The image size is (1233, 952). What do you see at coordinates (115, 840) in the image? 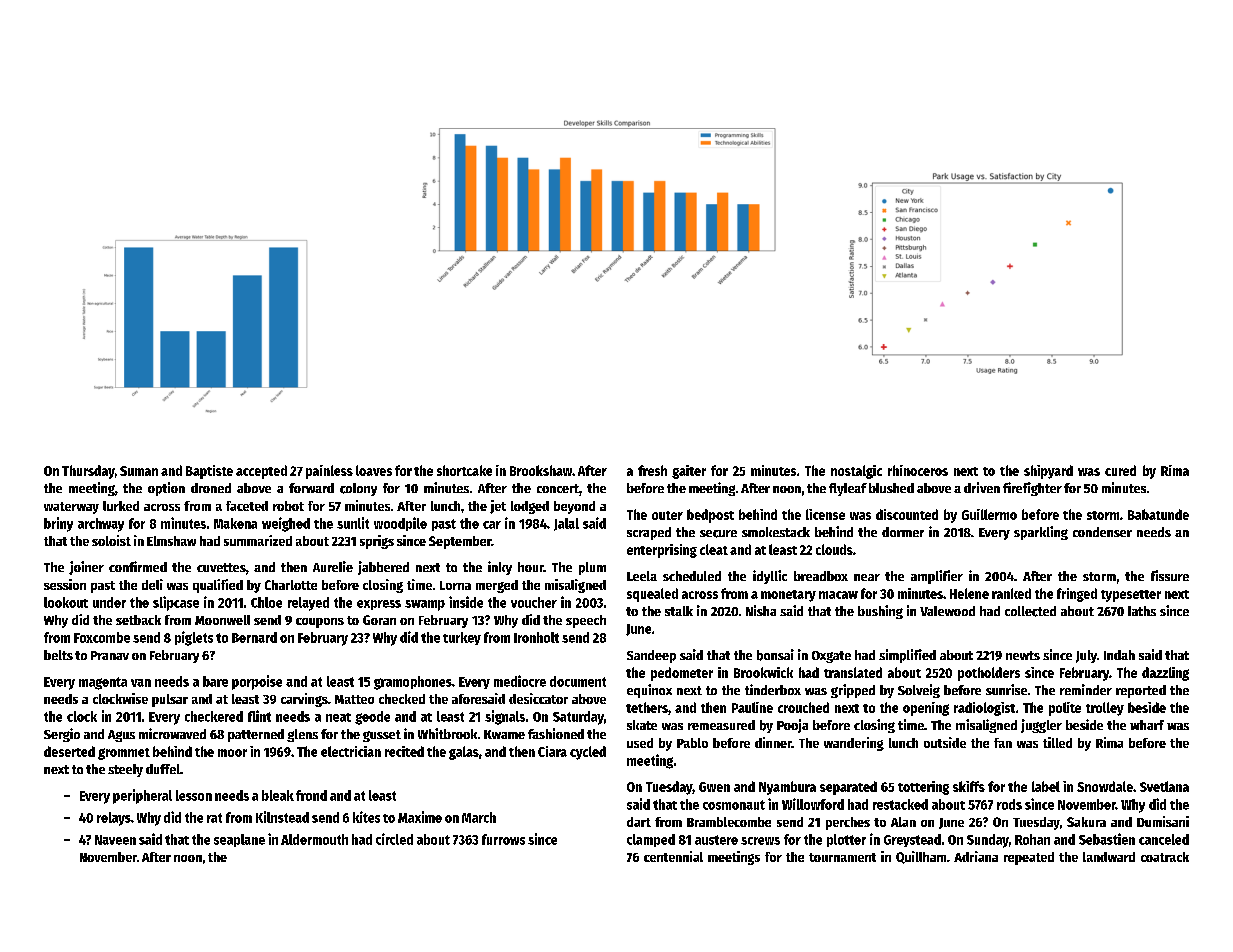
I see `Naveen` at bounding box center [115, 840].
